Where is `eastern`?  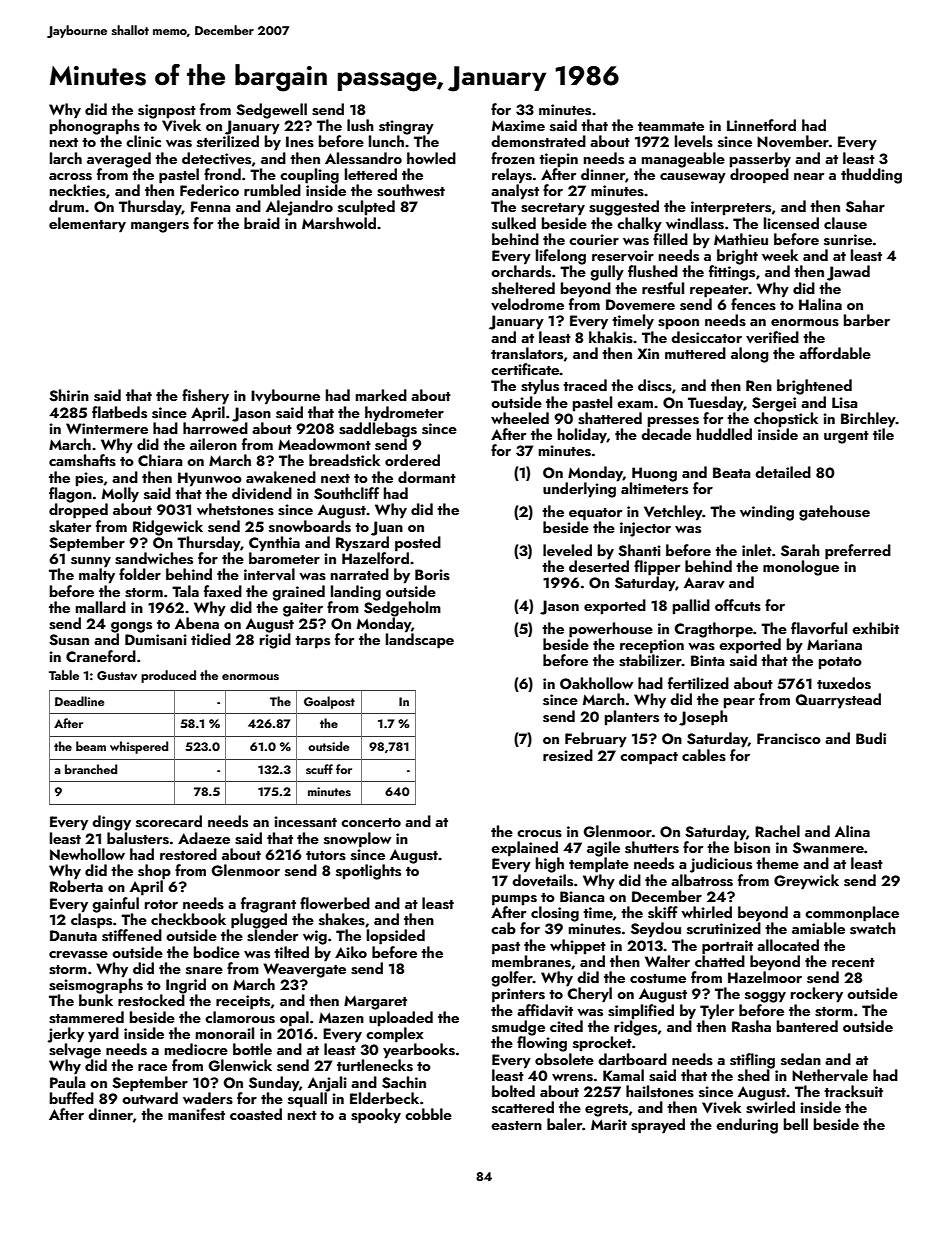
eastern is located at coordinates (516, 1126).
